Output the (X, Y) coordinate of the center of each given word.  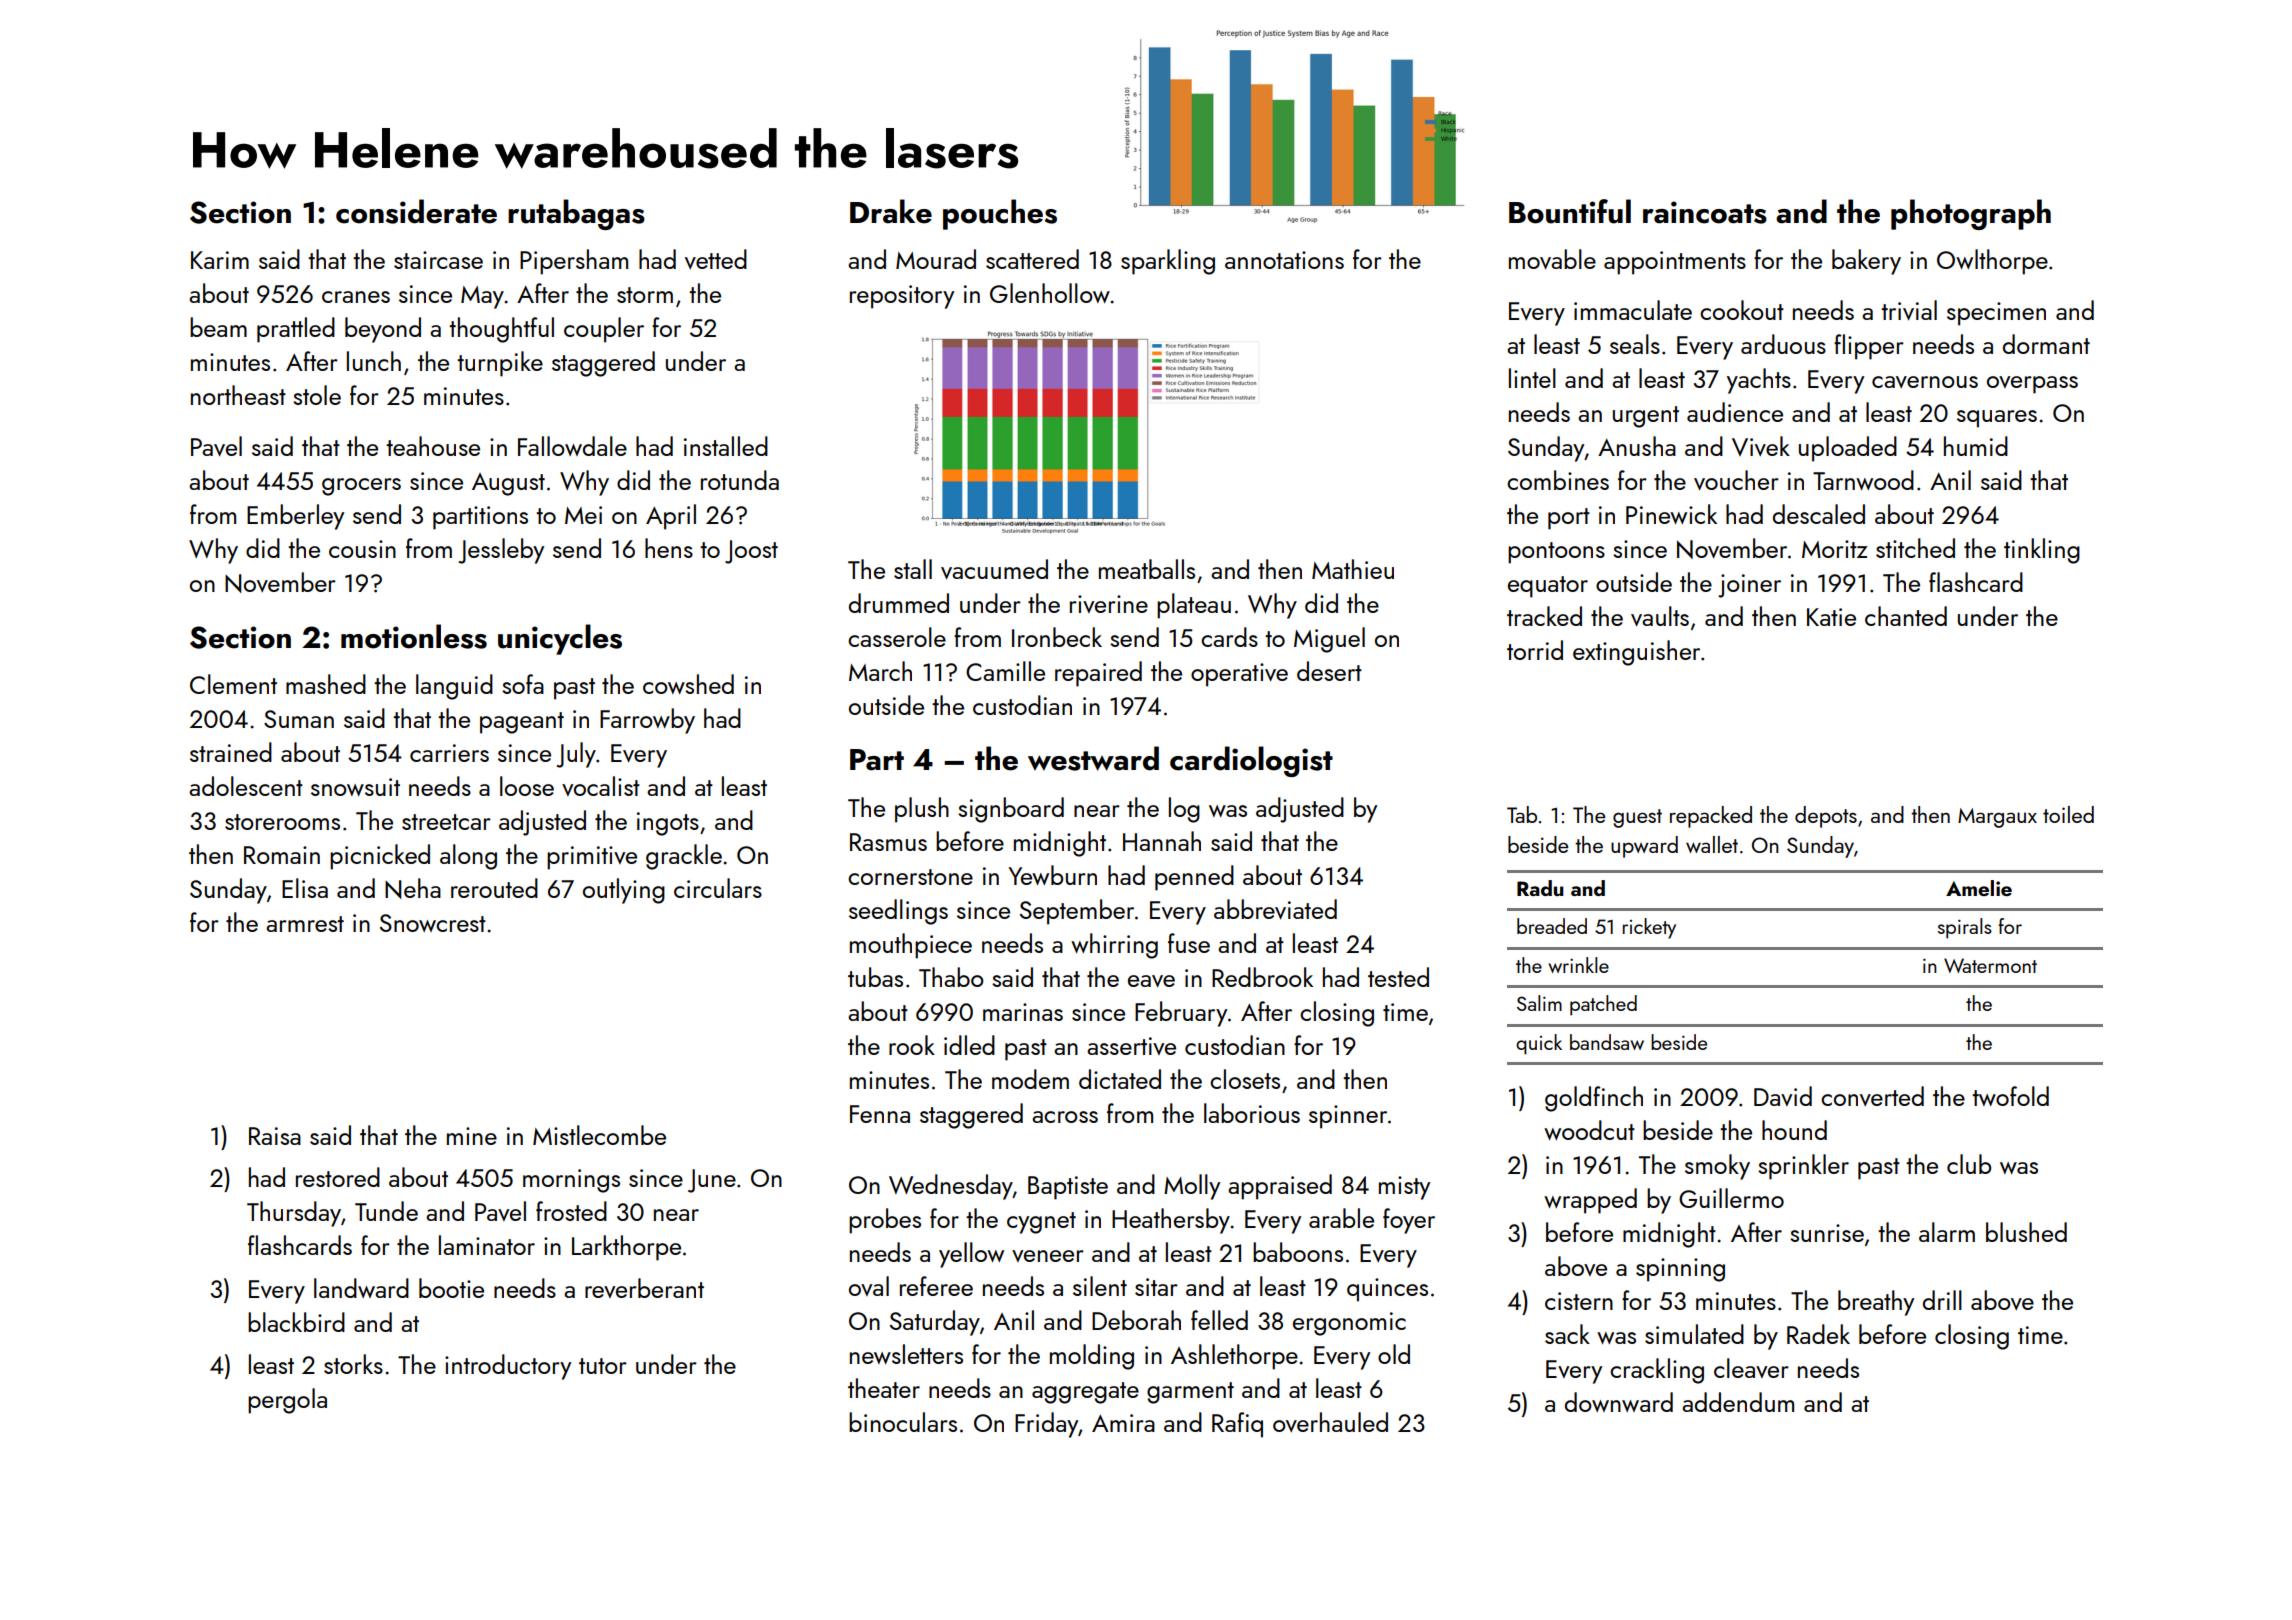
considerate (416, 211)
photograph (1971, 214)
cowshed (688, 684)
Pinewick (1671, 514)
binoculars (903, 1422)
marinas (1023, 1012)
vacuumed (994, 569)
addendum (1738, 1402)
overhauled (1330, 1422)
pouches (1000, 214)
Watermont (1990, 965)
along (468, 857)
